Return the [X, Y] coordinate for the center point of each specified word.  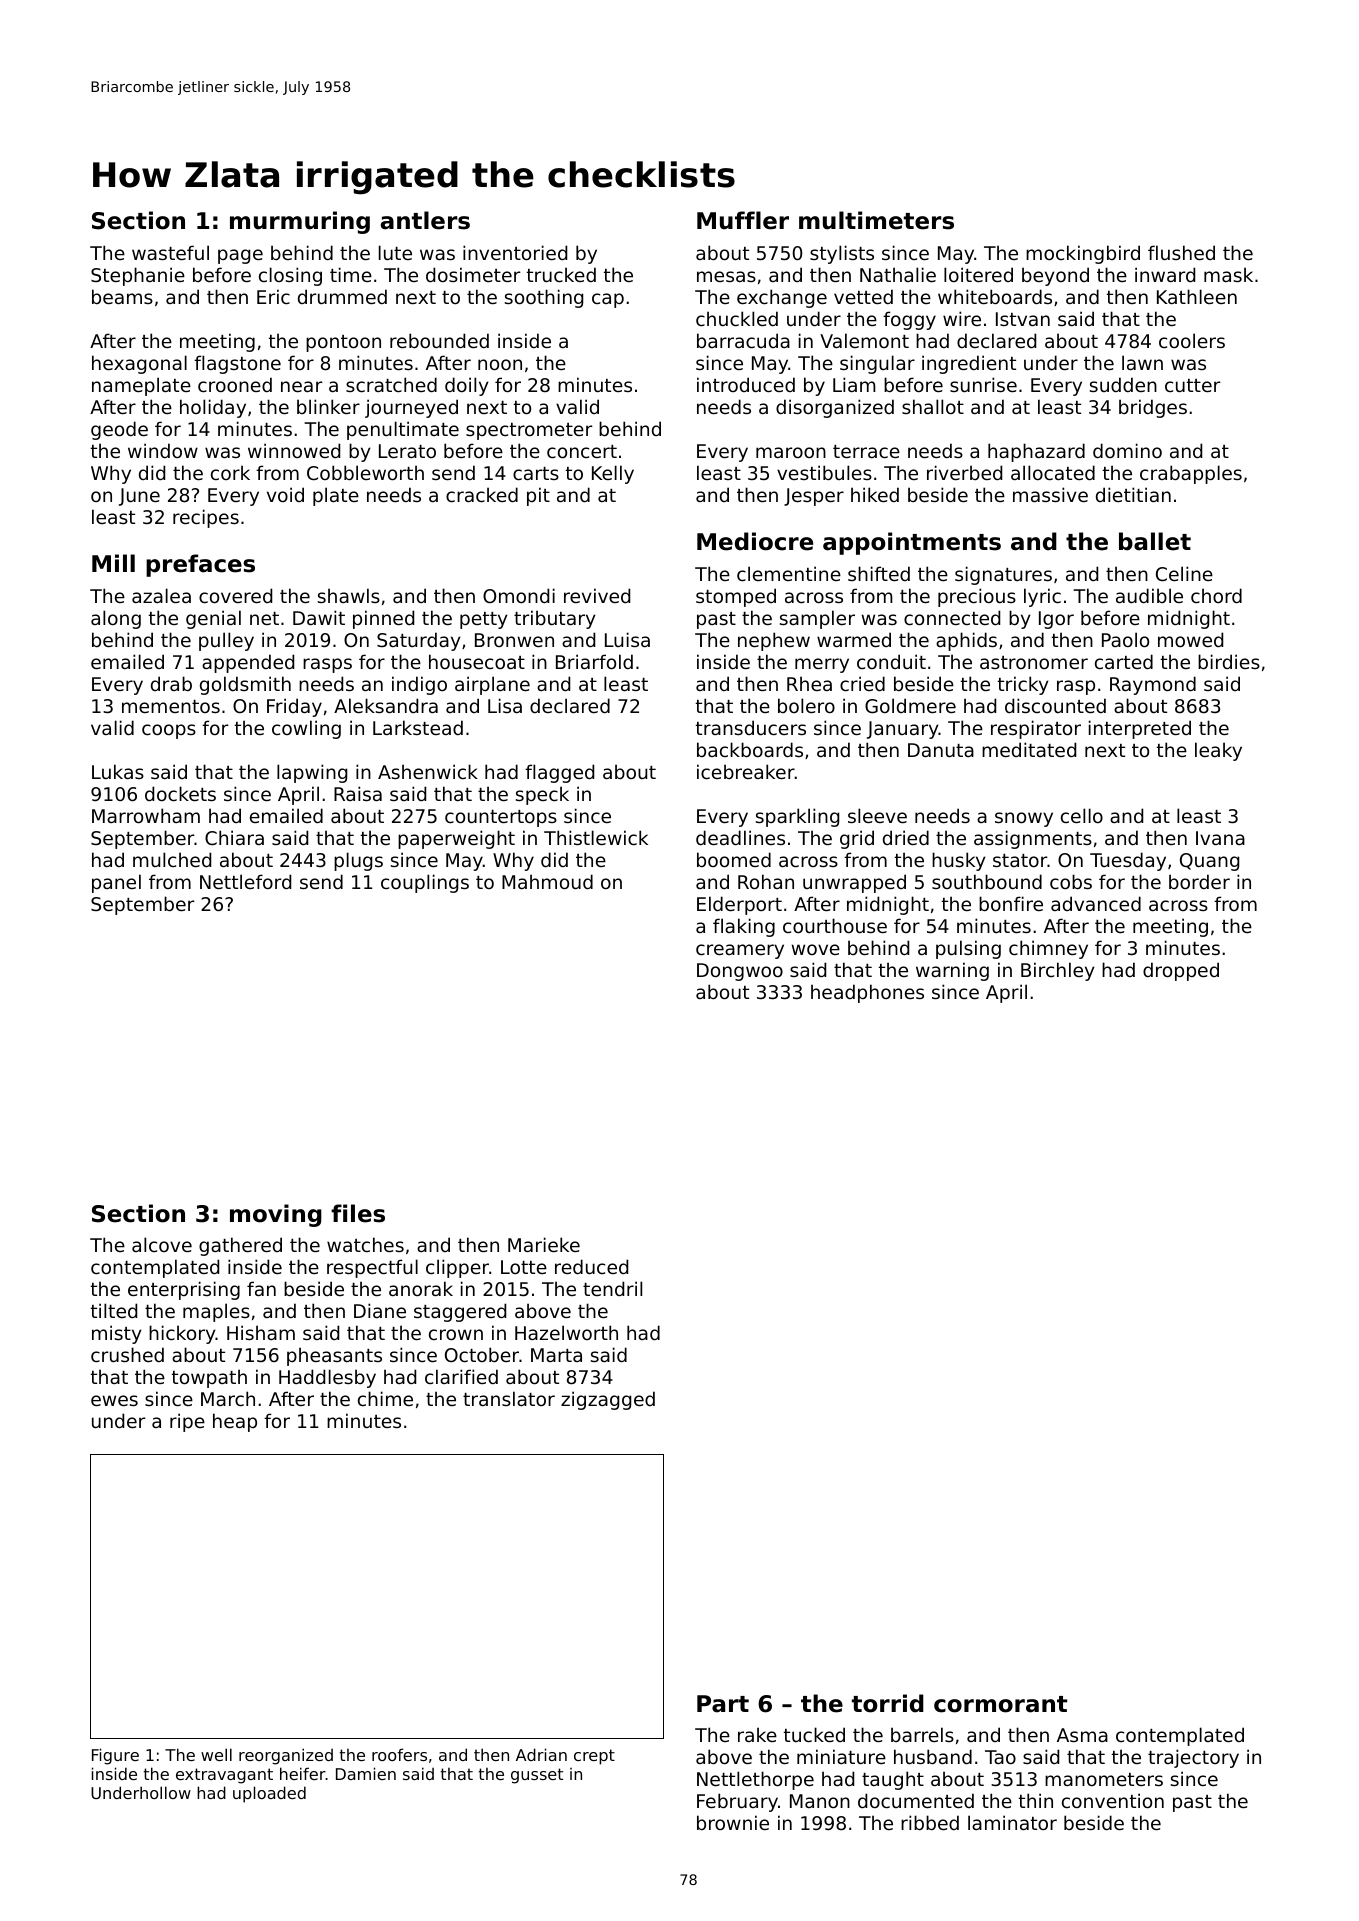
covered [235, 595]
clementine [789, 573]
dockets [180, 793]
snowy [1024, 819]
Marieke [544, 1244]
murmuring [300, 222]
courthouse [835, 925]
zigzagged [608, 1400]
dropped [1181, 971]
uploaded [269, 1794]
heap [235, 1422]
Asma [1082, 1735]
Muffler [743, 220]
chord [1216, 595]
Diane [380, 1310]
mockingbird [1083, 254]
